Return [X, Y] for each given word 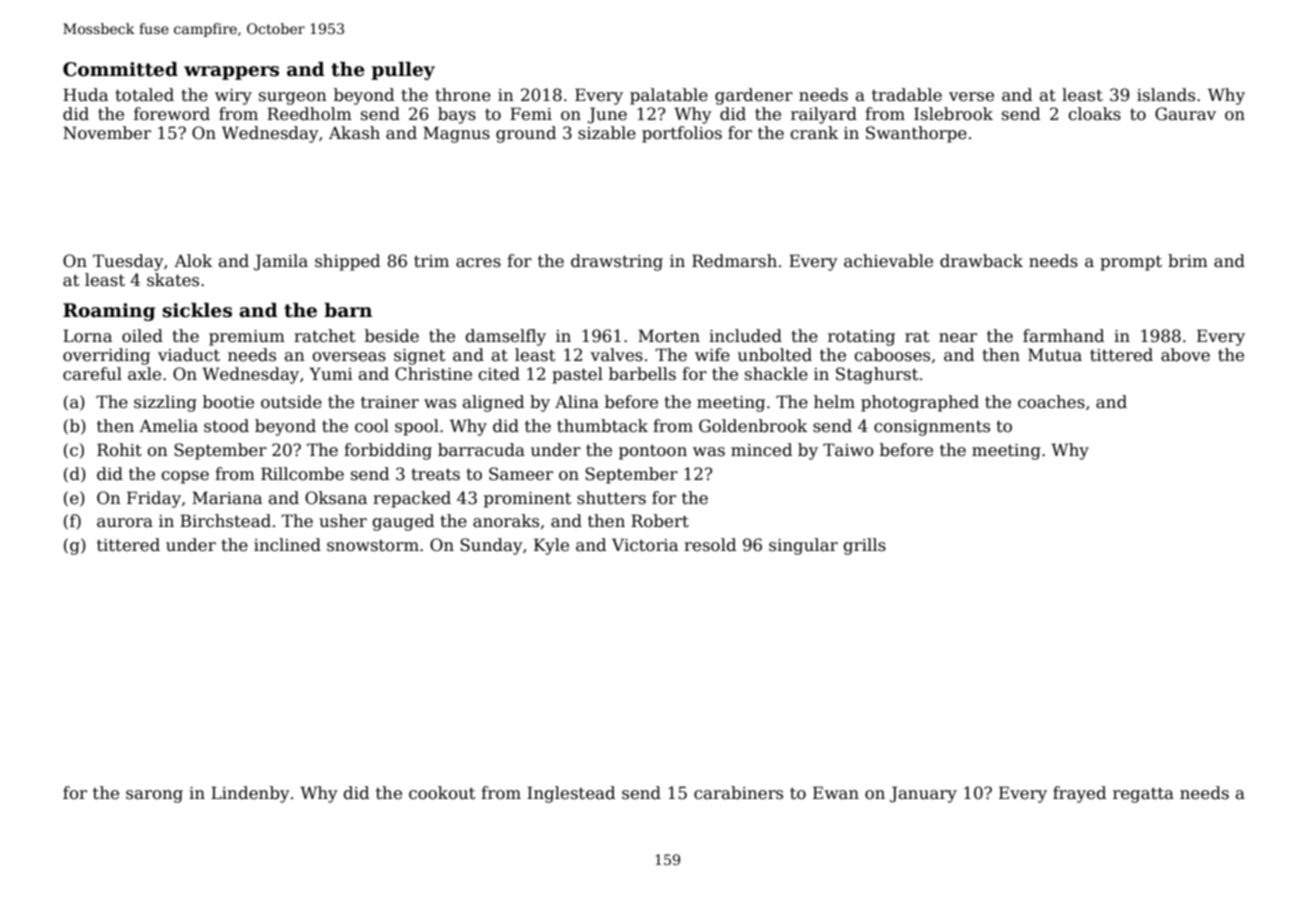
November [107, 133]
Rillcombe [302, 474]
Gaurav [1185, 114]
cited [499, 374]
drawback [981, 261]
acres [478, 263]
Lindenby [250, 794]
